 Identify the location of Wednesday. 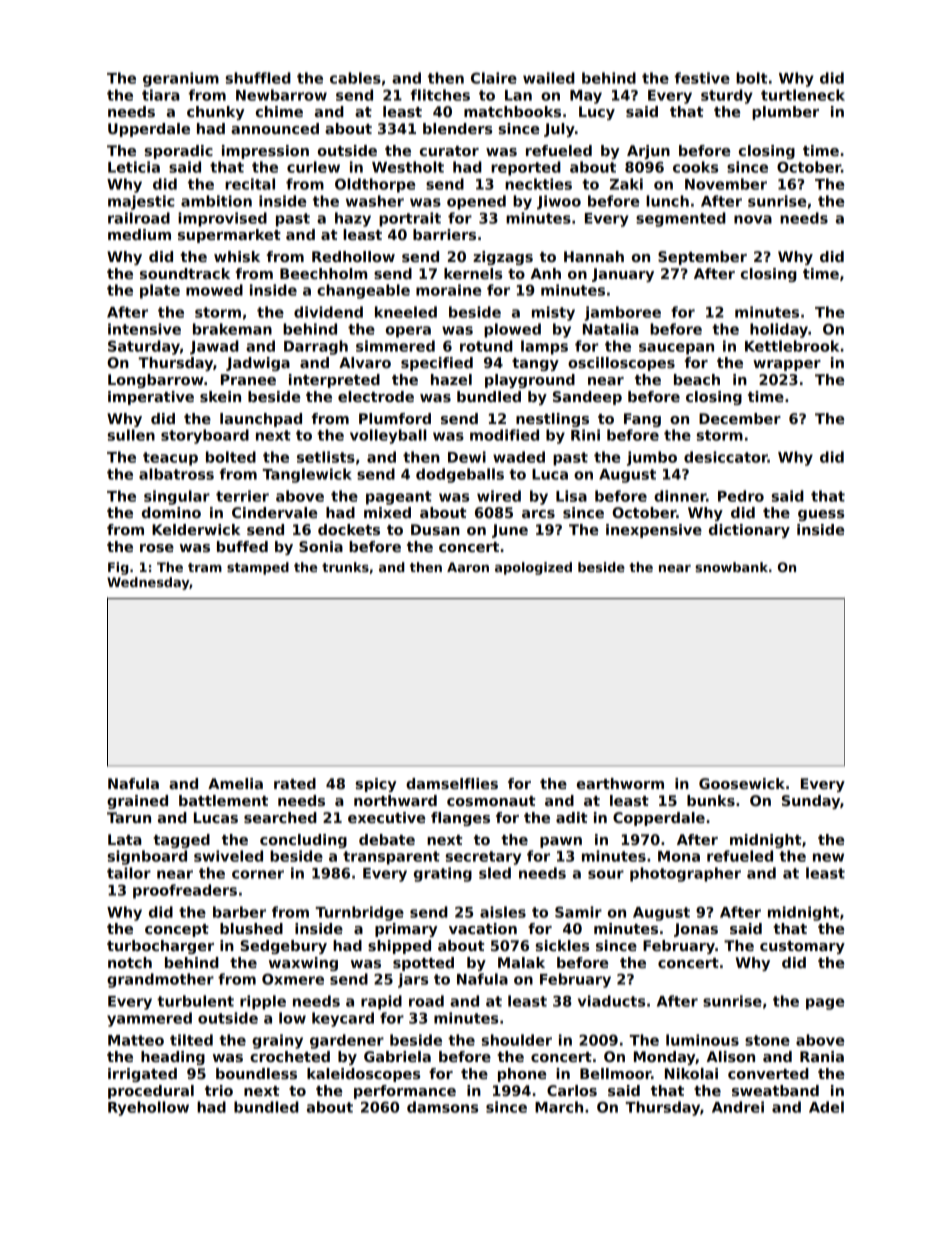
(148, 583).
